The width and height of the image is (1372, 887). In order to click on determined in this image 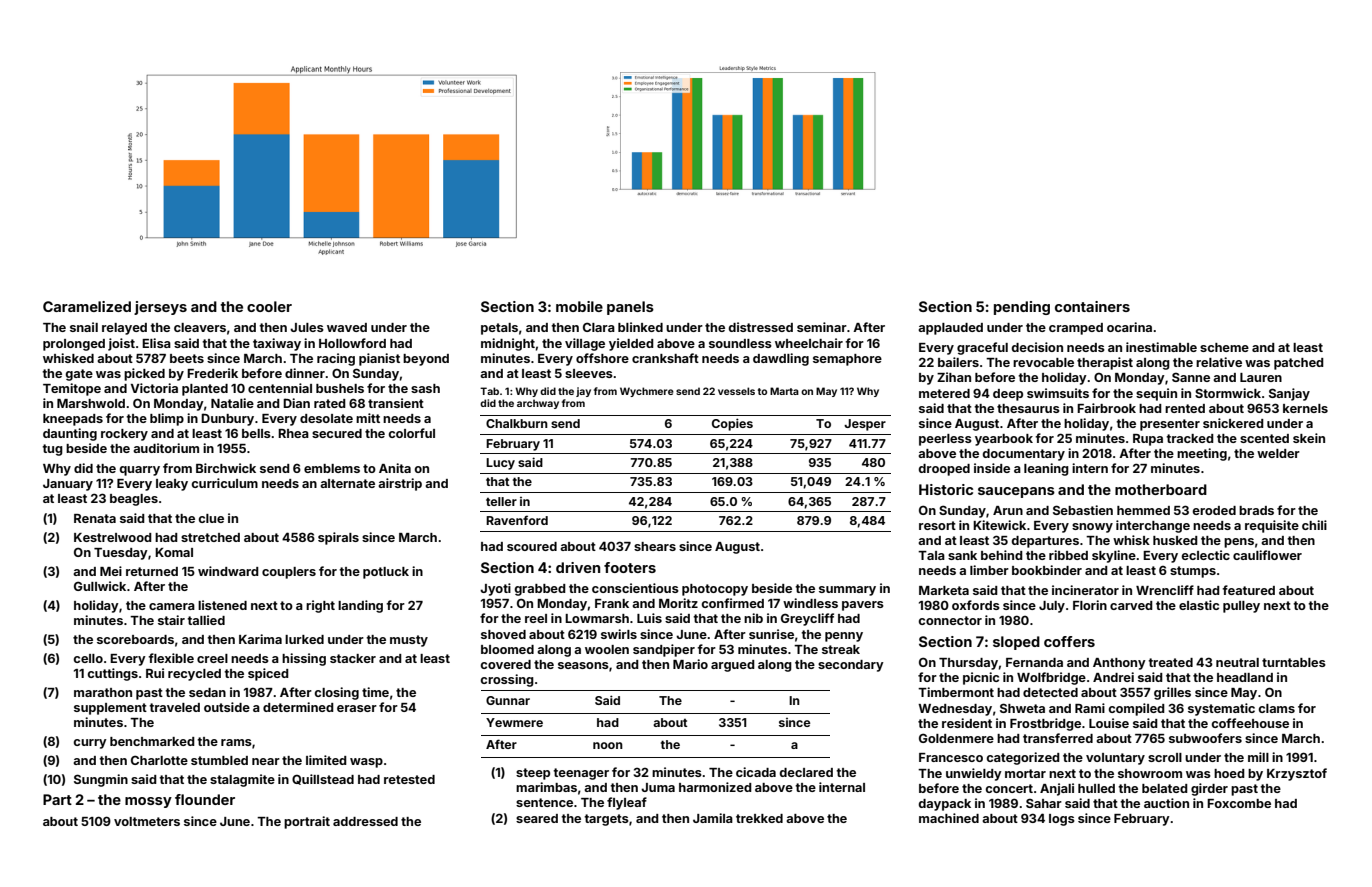, I will do `click(298, 707)`.
